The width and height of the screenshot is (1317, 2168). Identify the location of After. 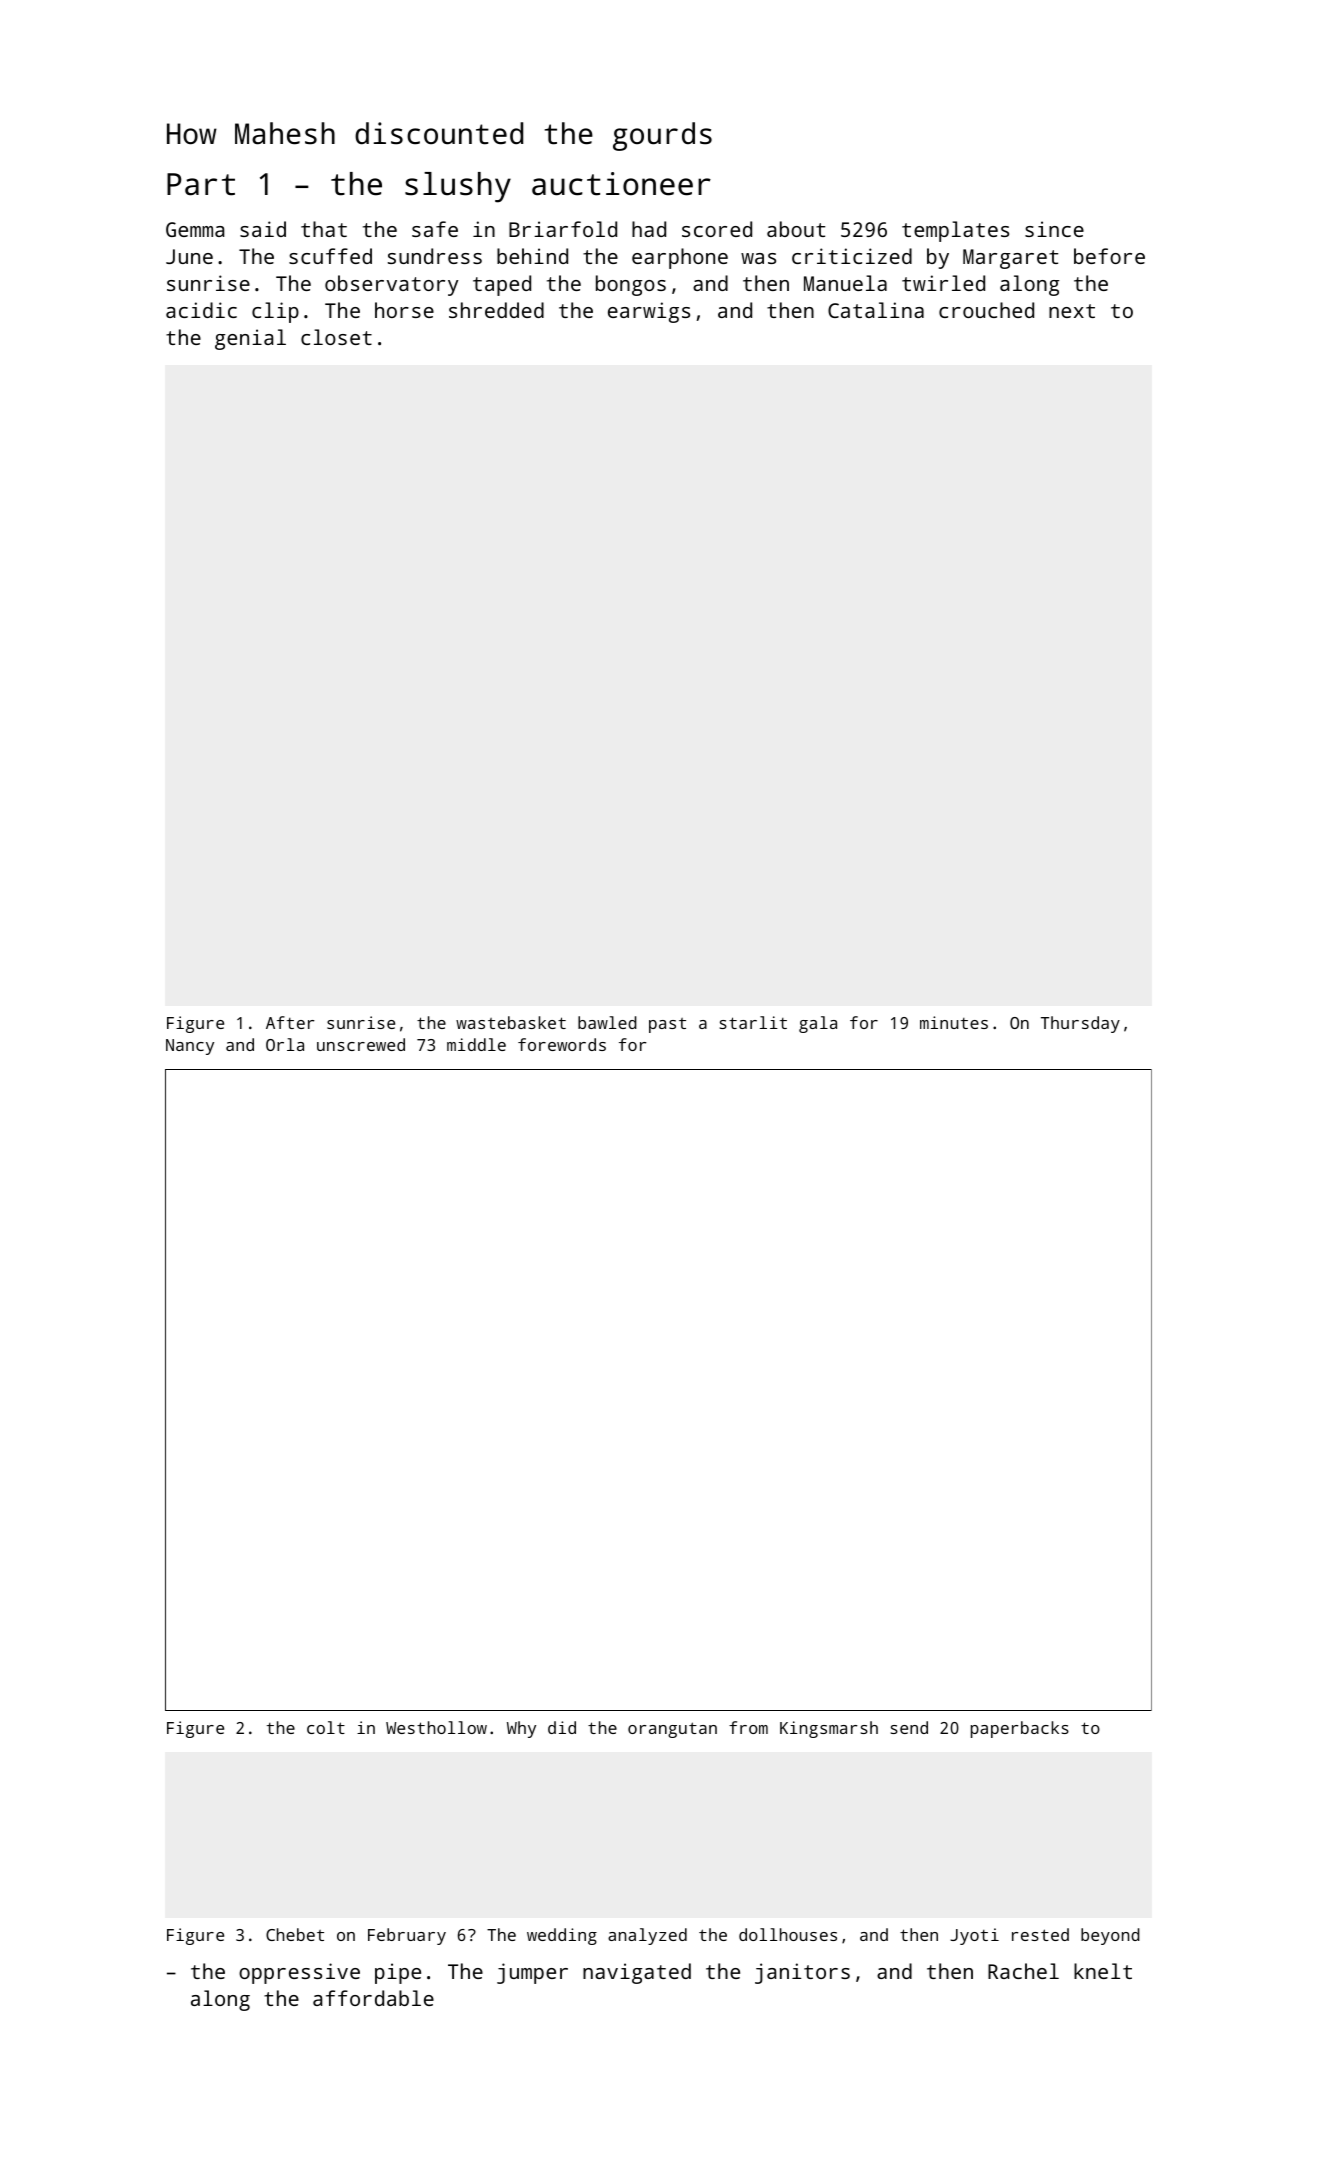
(290, 1022).
